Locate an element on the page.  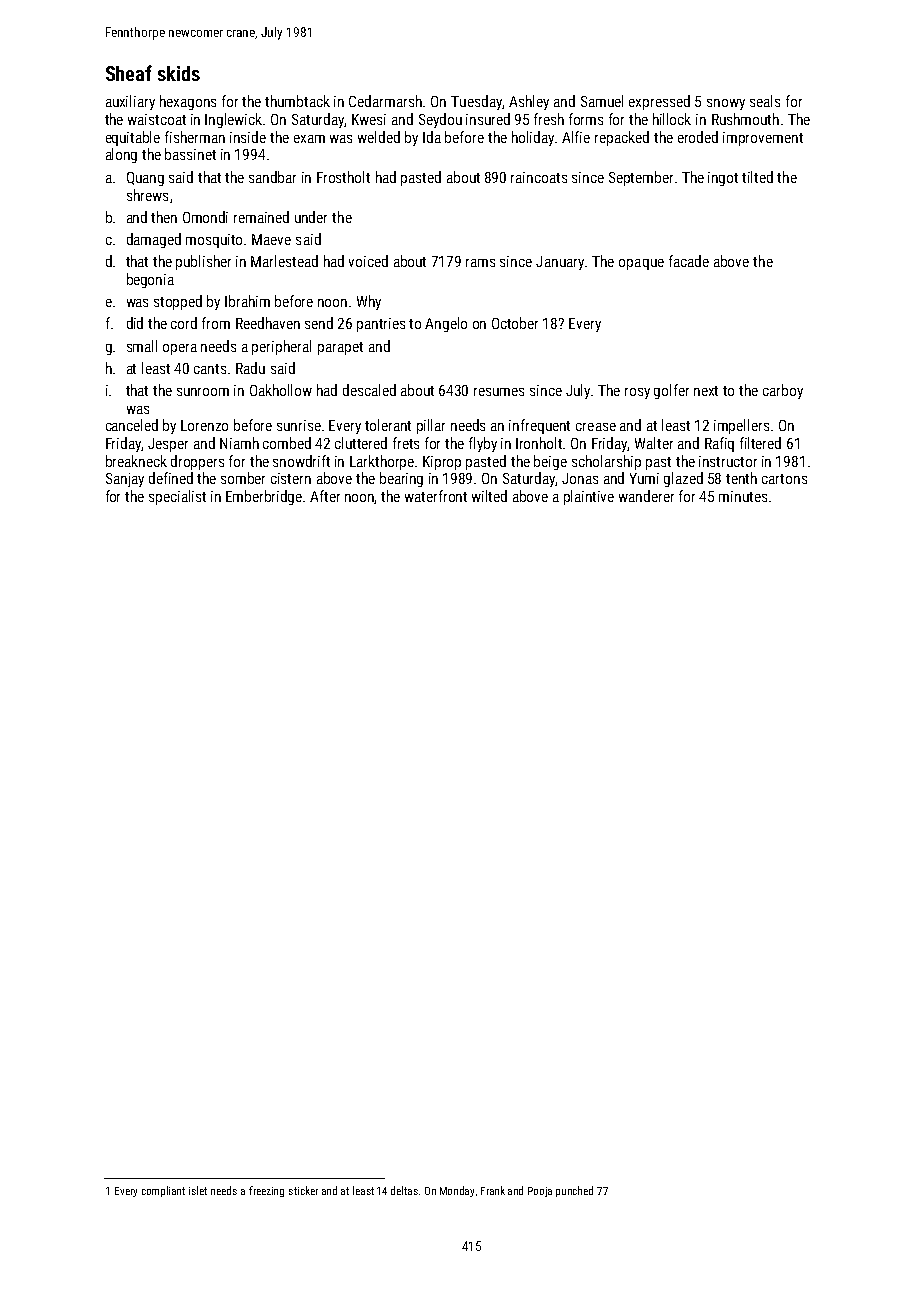
seals is located at coordinates (765, 101).
